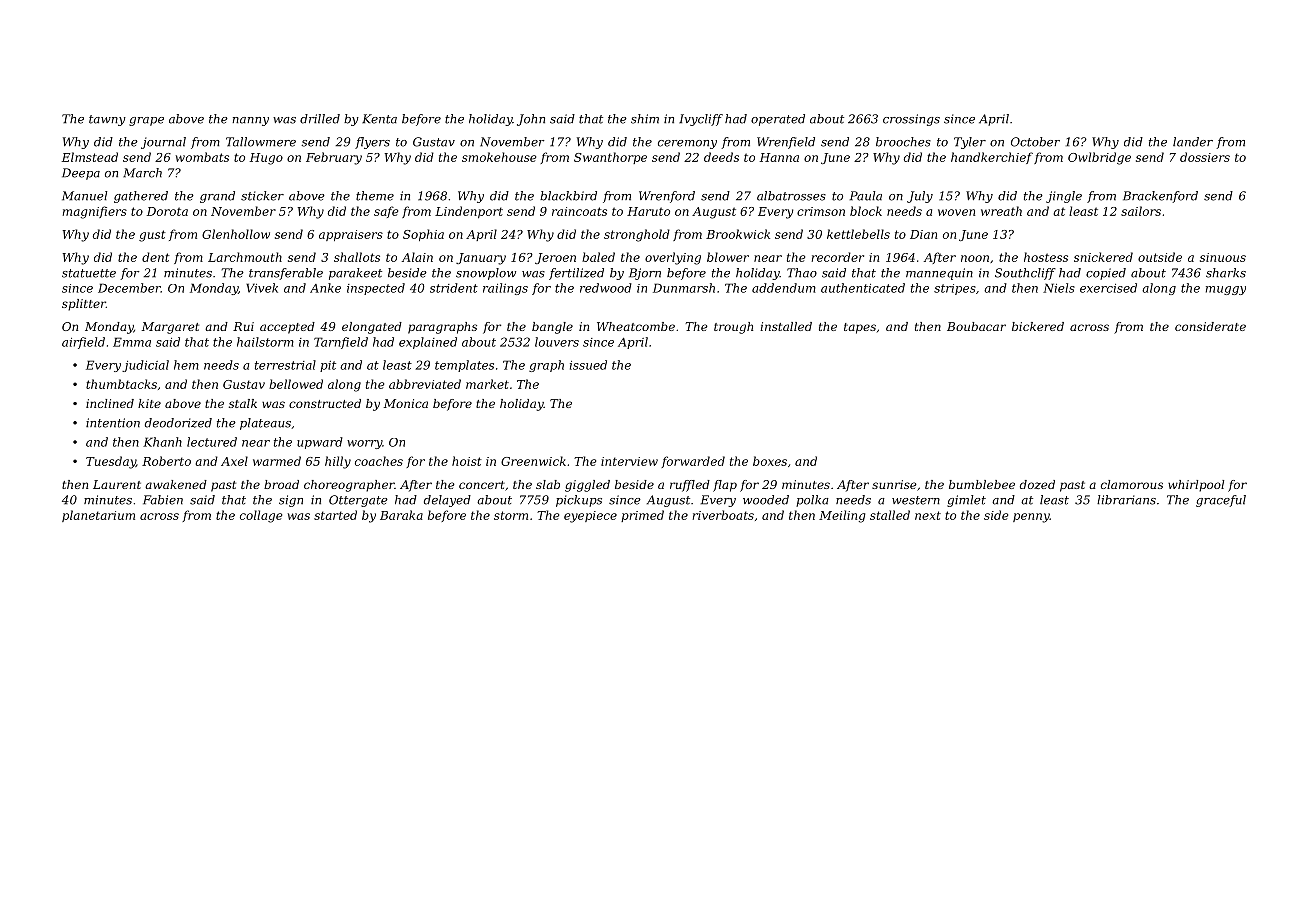 The image size is (1308, 924). What do you see at coordinates (956, 212) in the screenshot?
I see `woven` at bounding box center [956, 212].
